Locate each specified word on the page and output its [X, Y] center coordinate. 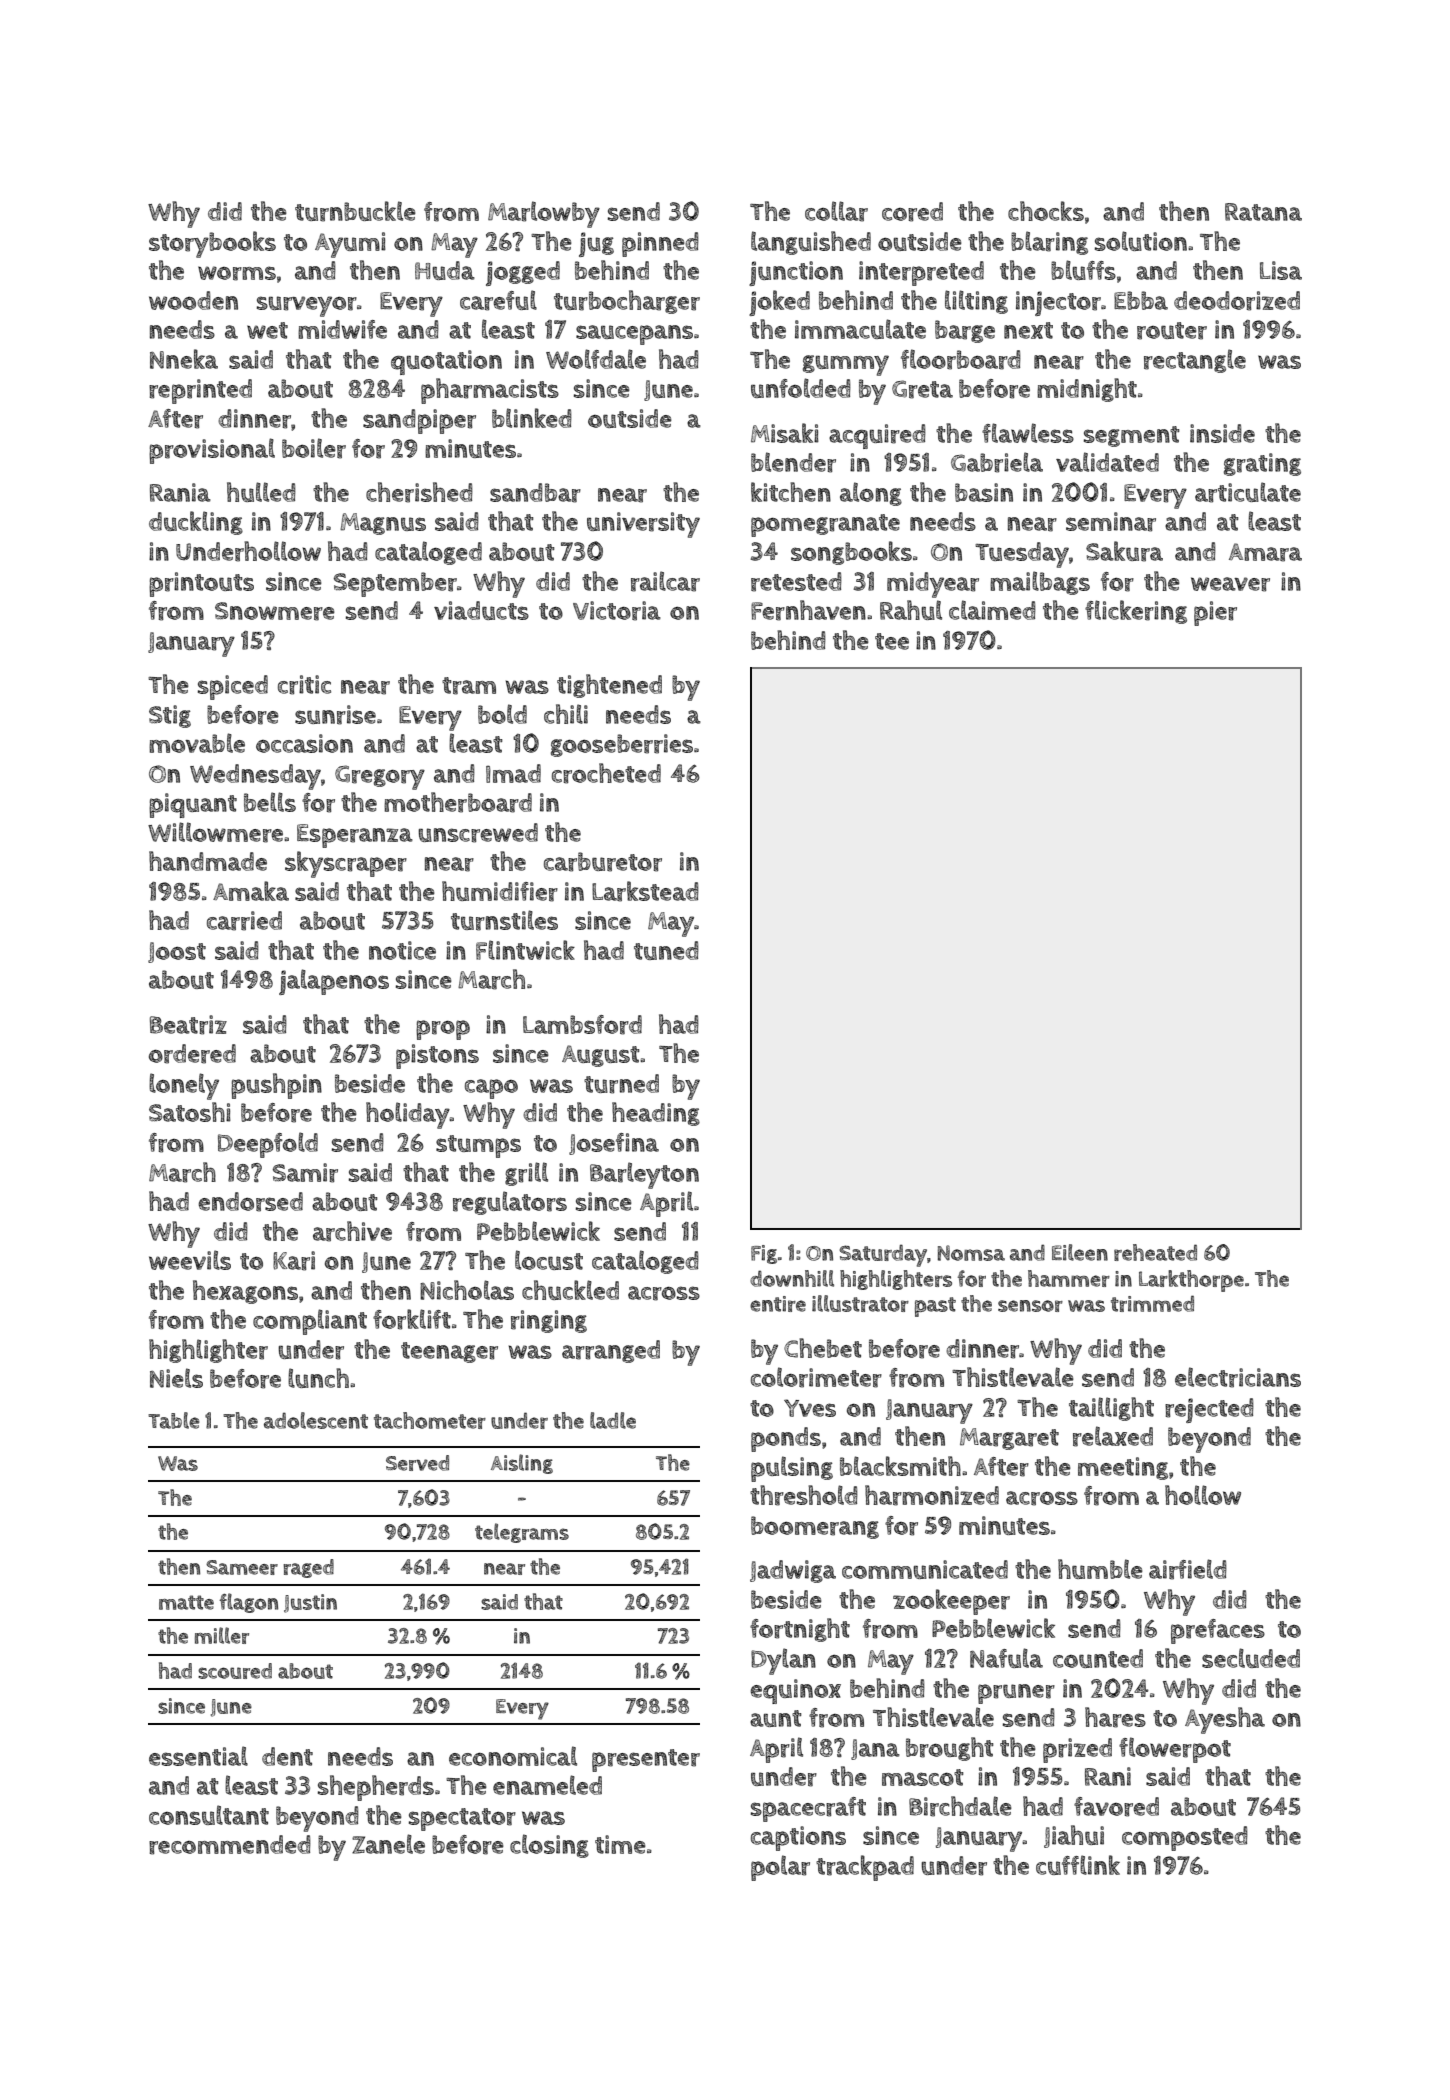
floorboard [961, 359]
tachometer [430, 1420]
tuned [666, 950]
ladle [613, 1420]
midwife [342, 329]
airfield [1188, 1569]
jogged [523, 273]
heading [656, 1114]
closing [549, 1846]
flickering [1136, 612]
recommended [230, 1845]
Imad [513, 773]
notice [402, 950]
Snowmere [275, 611]
